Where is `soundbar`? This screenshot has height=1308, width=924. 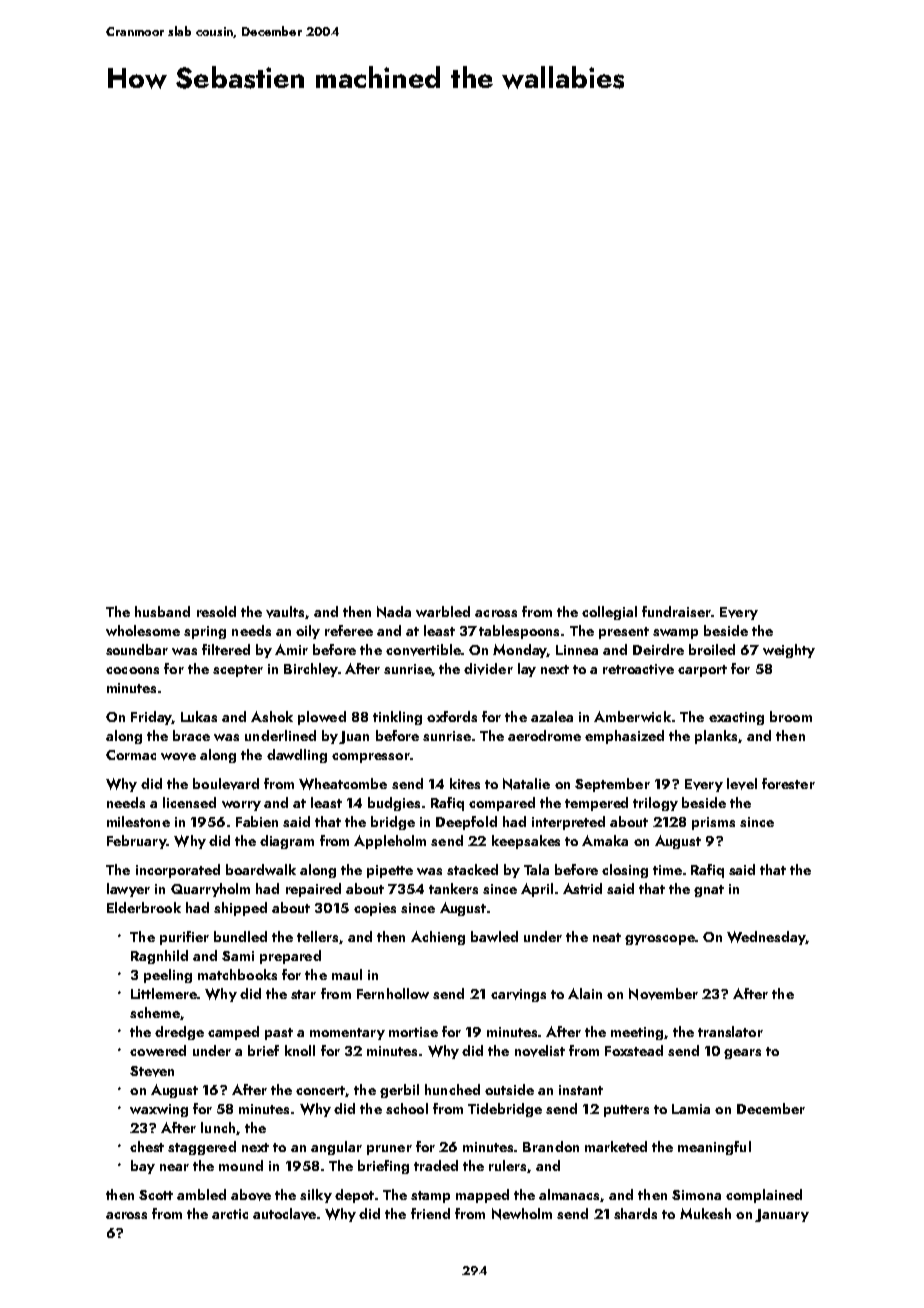 soundbar is located at coordinates (137, 649).
